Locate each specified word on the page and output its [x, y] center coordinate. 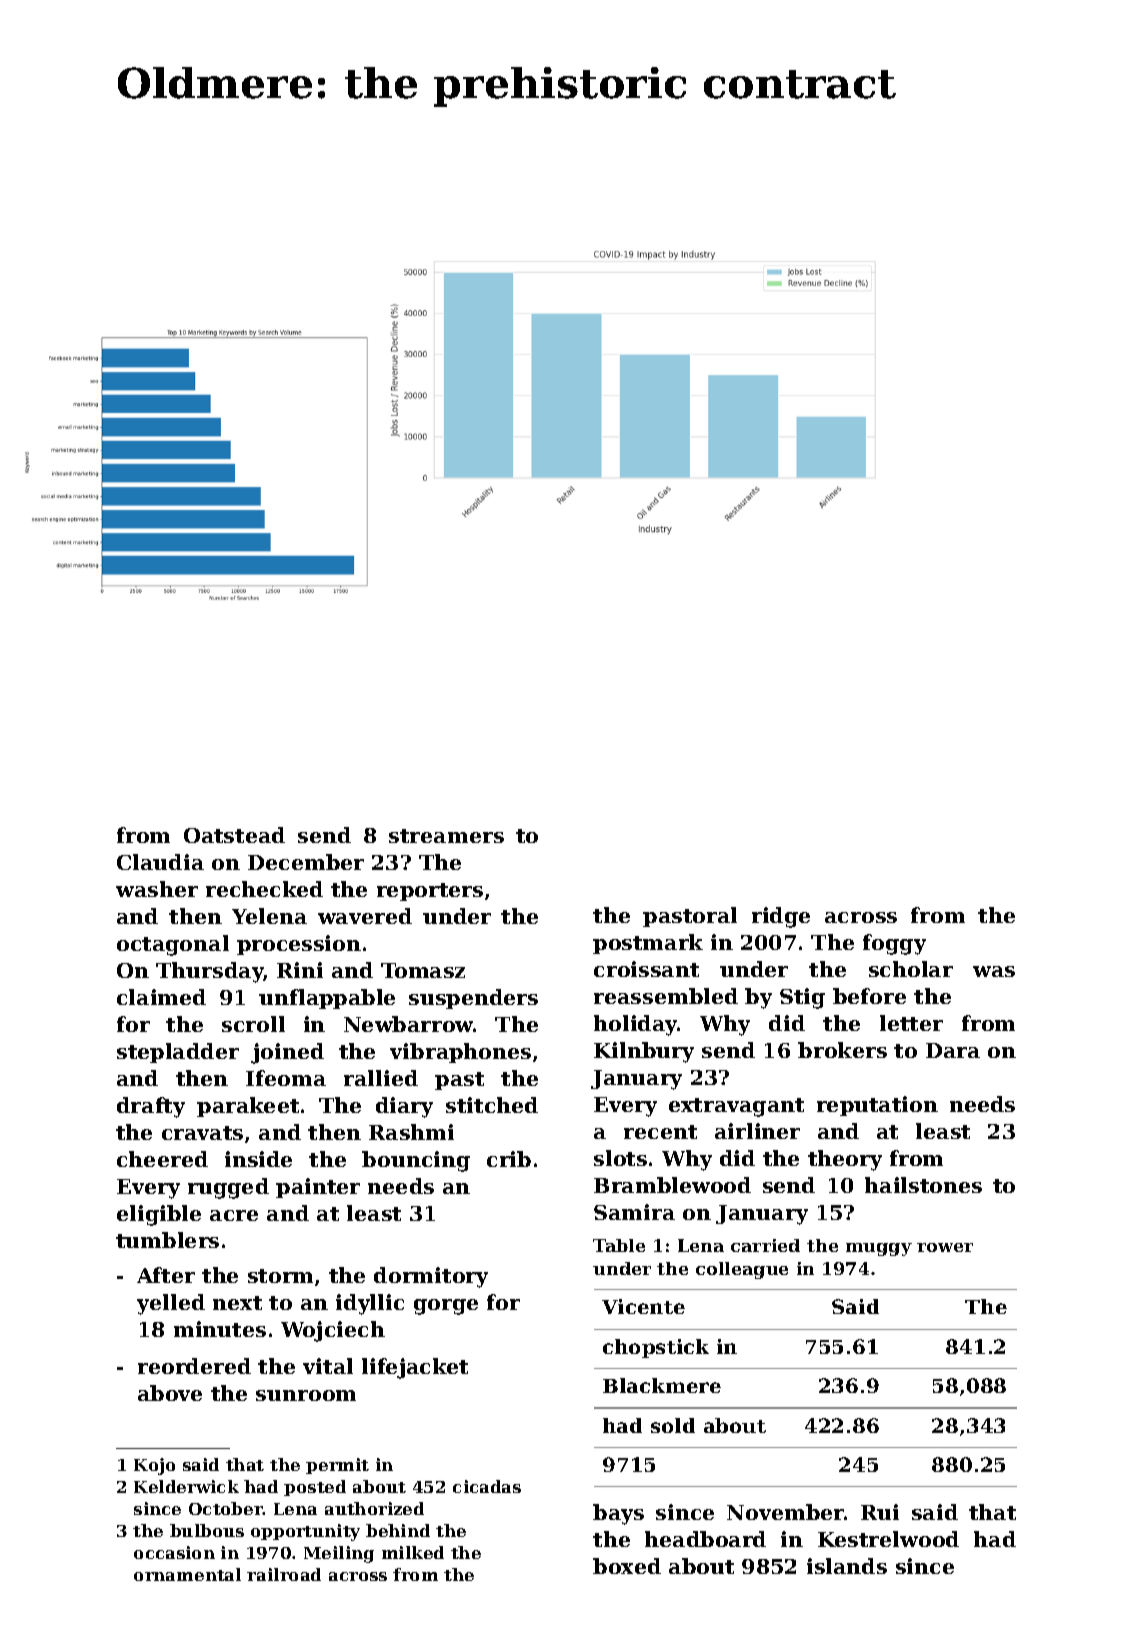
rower [945, 1247]
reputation [877, 1106]
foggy [894, 944]
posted [315, 1488]
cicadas [487, 1486]
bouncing [416, 1161]
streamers [446, 836]
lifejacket [415, 1368]
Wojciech [333, 1331]
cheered [162, 1159]
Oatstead [234, 835]
